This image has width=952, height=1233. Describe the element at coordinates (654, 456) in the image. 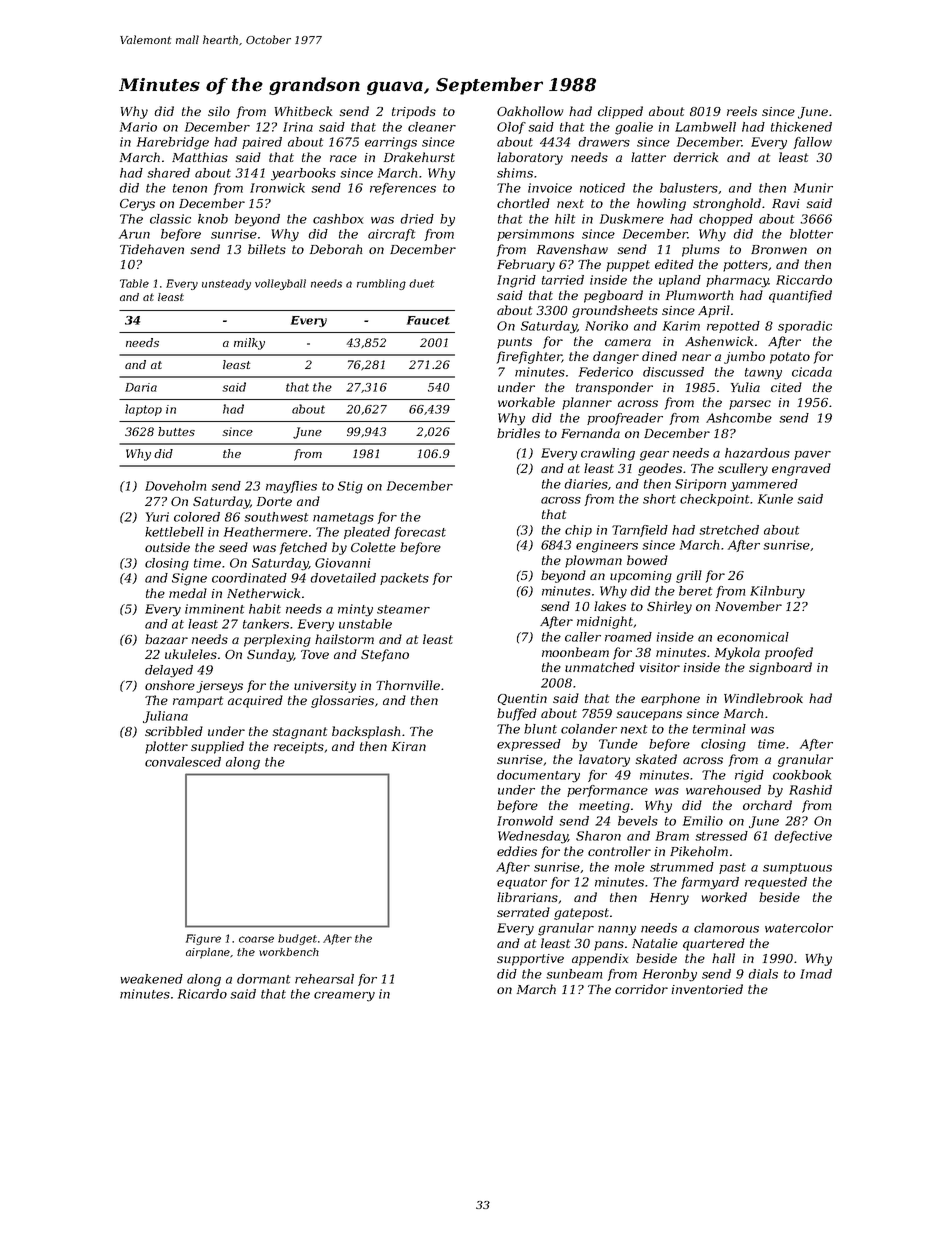

I see `gear` at that location.
